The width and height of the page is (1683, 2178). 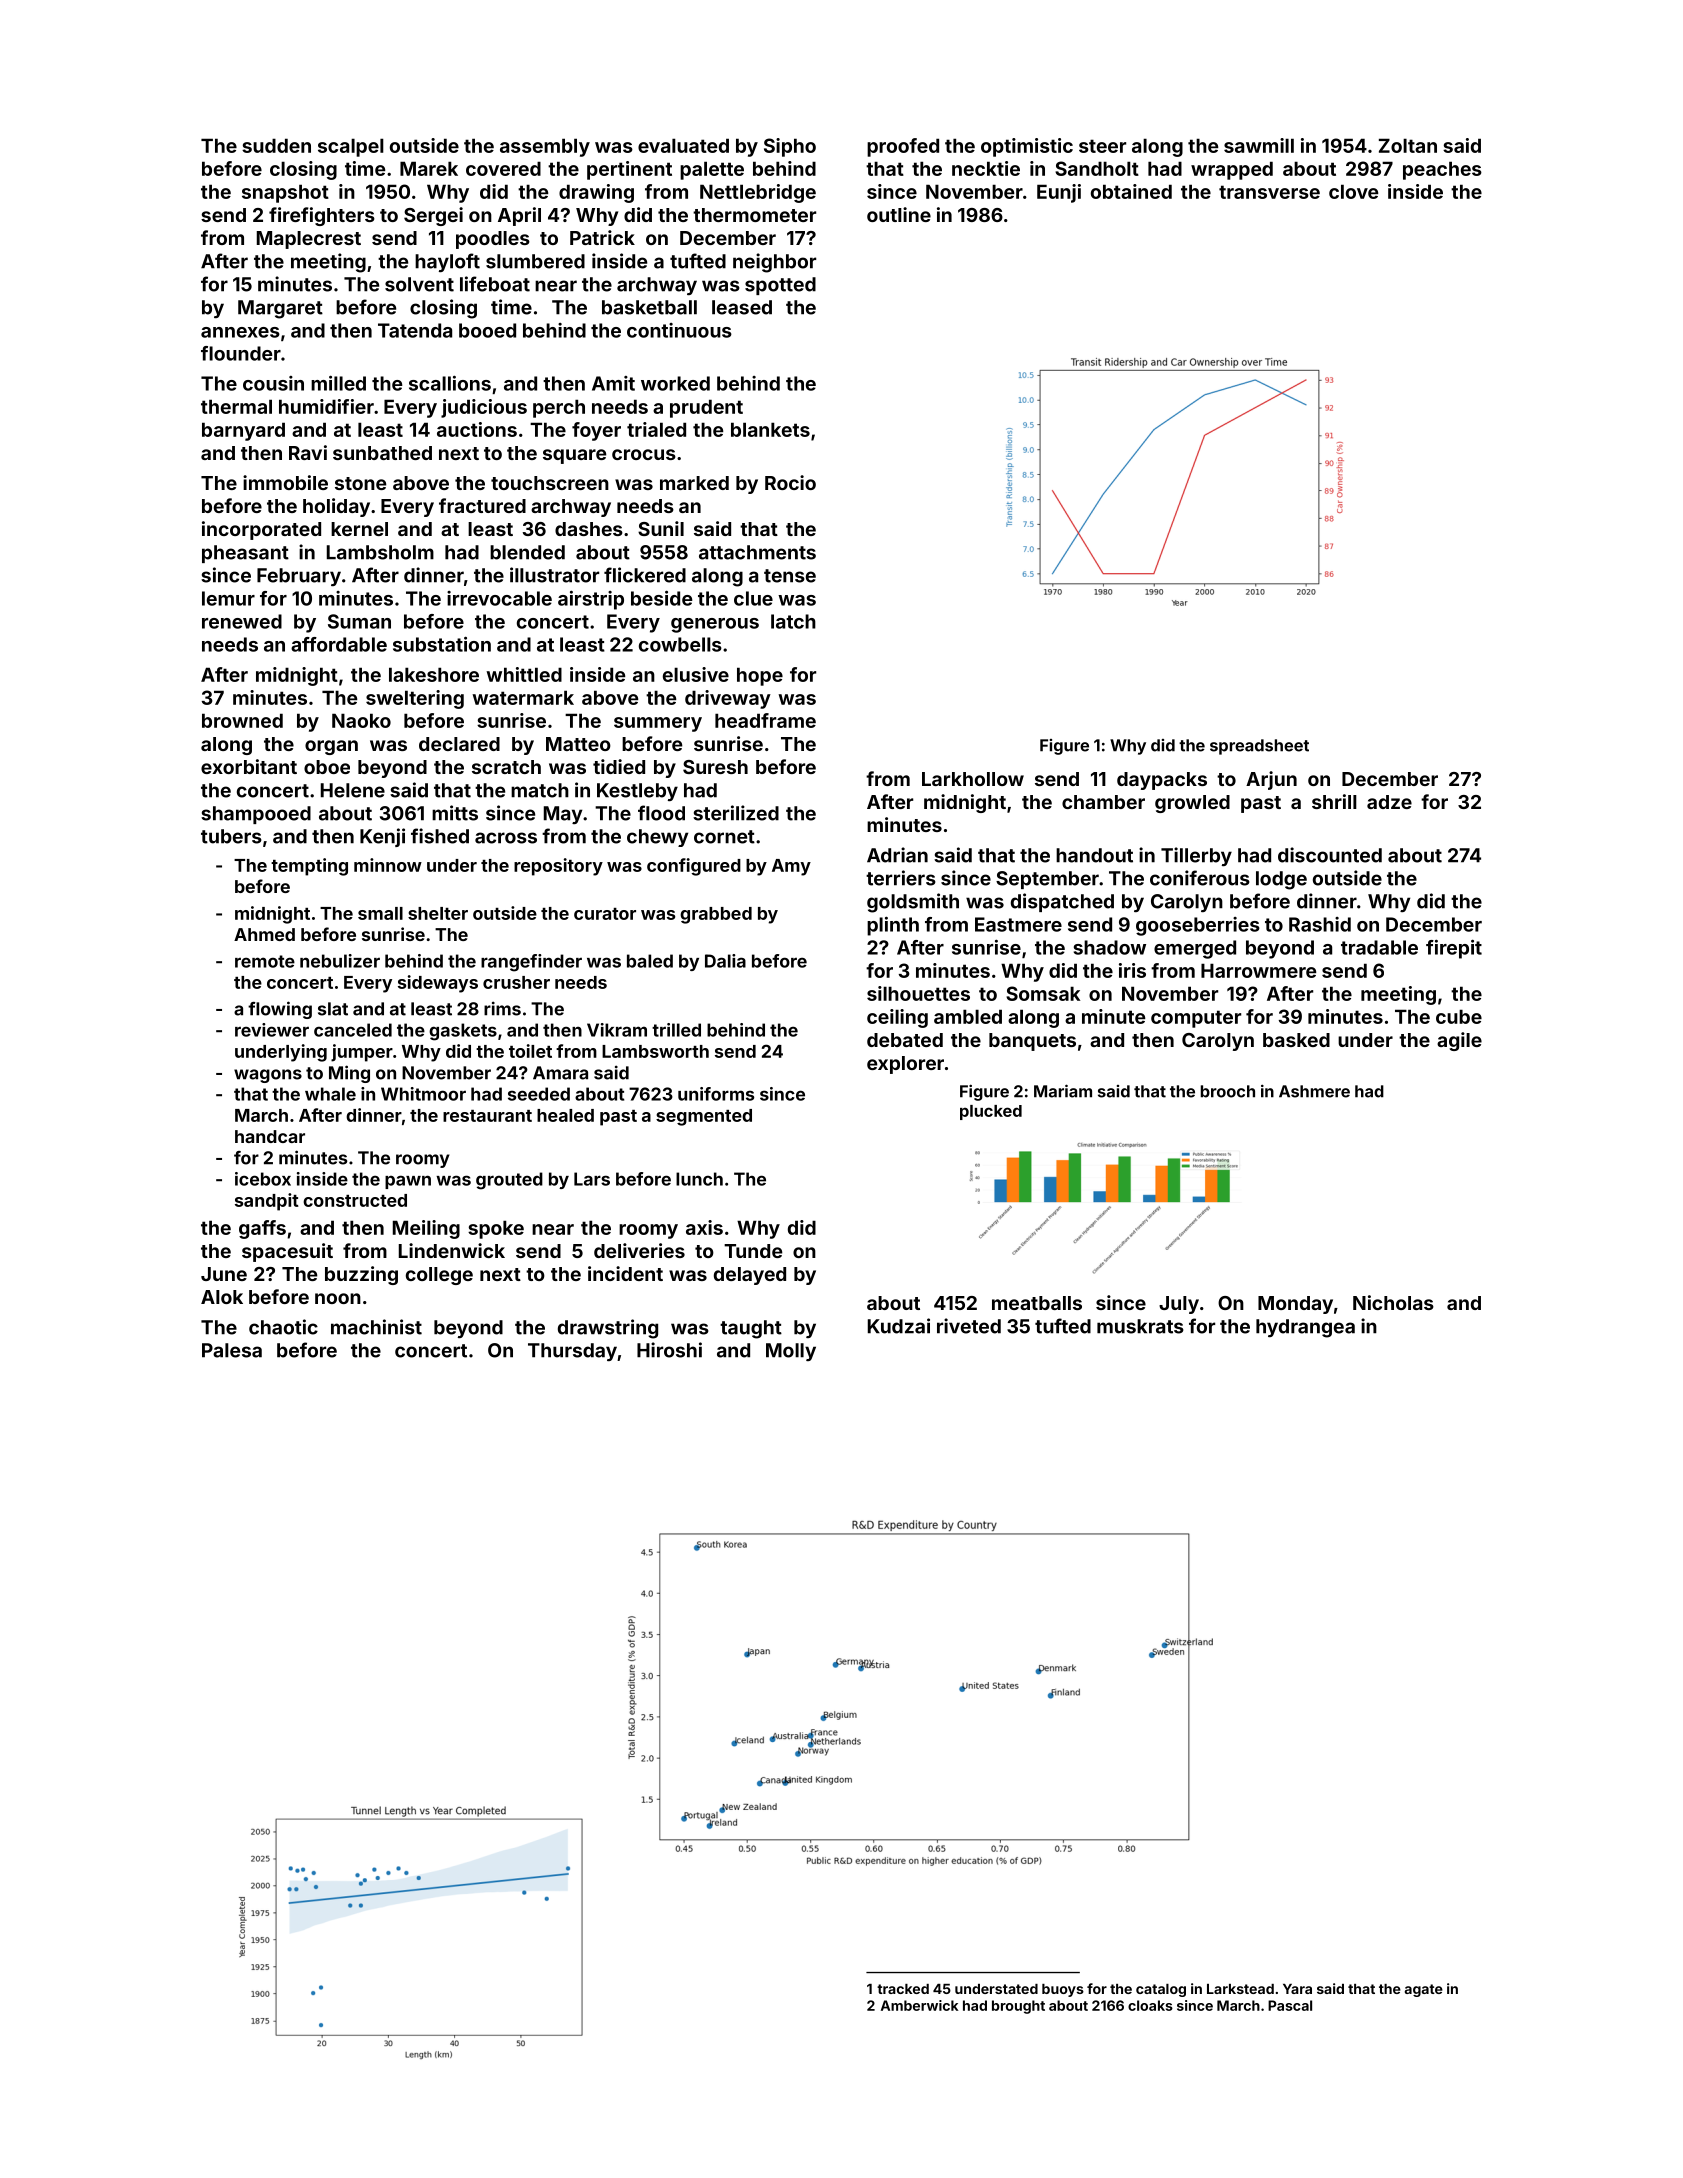 What do you see at coordinates (1408, 145) in the page?
I see `Zoltan` at bounding box center [1408, 145].
